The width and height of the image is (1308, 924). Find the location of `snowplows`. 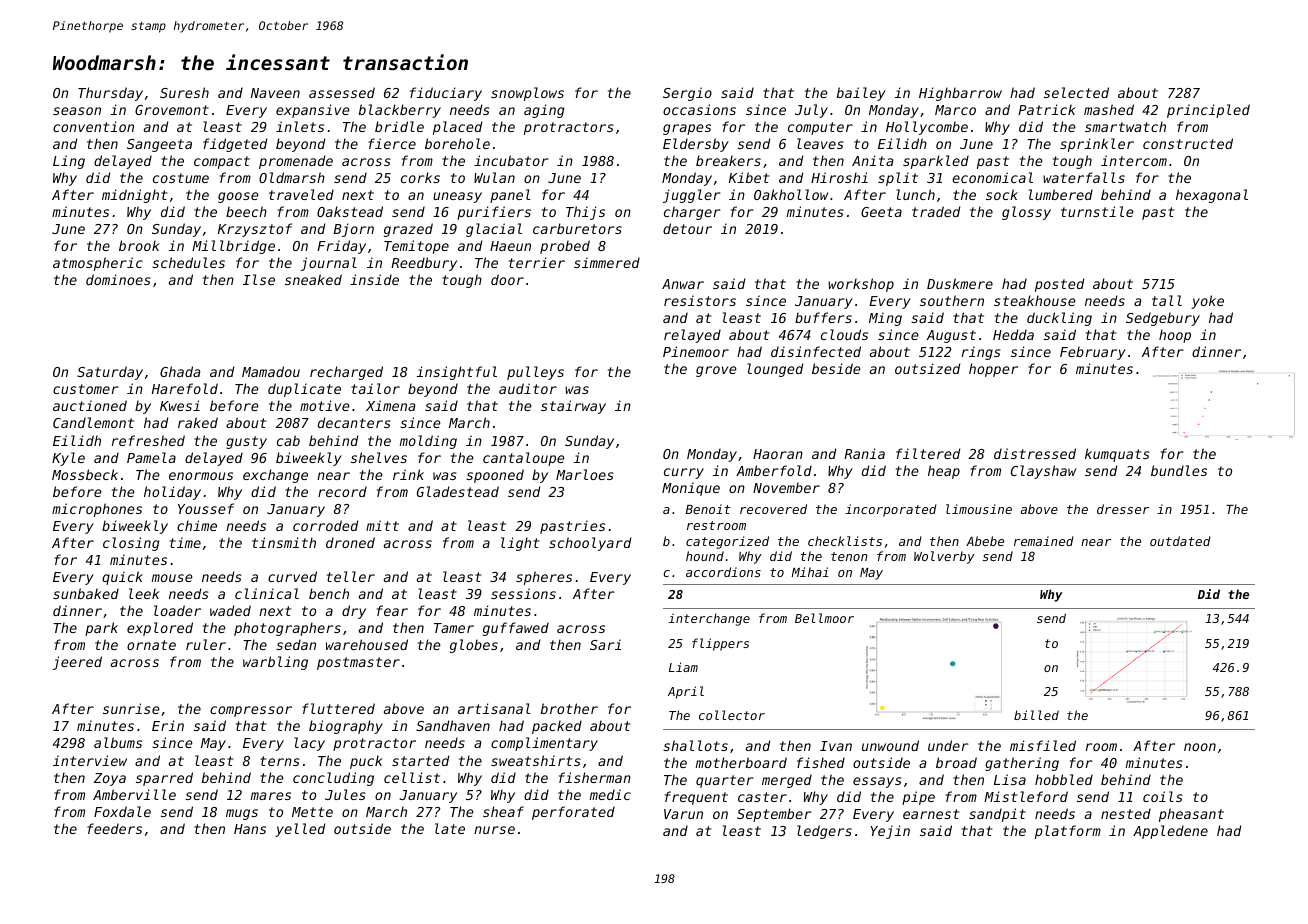

snowplows is located at coordinates (527, 94).
